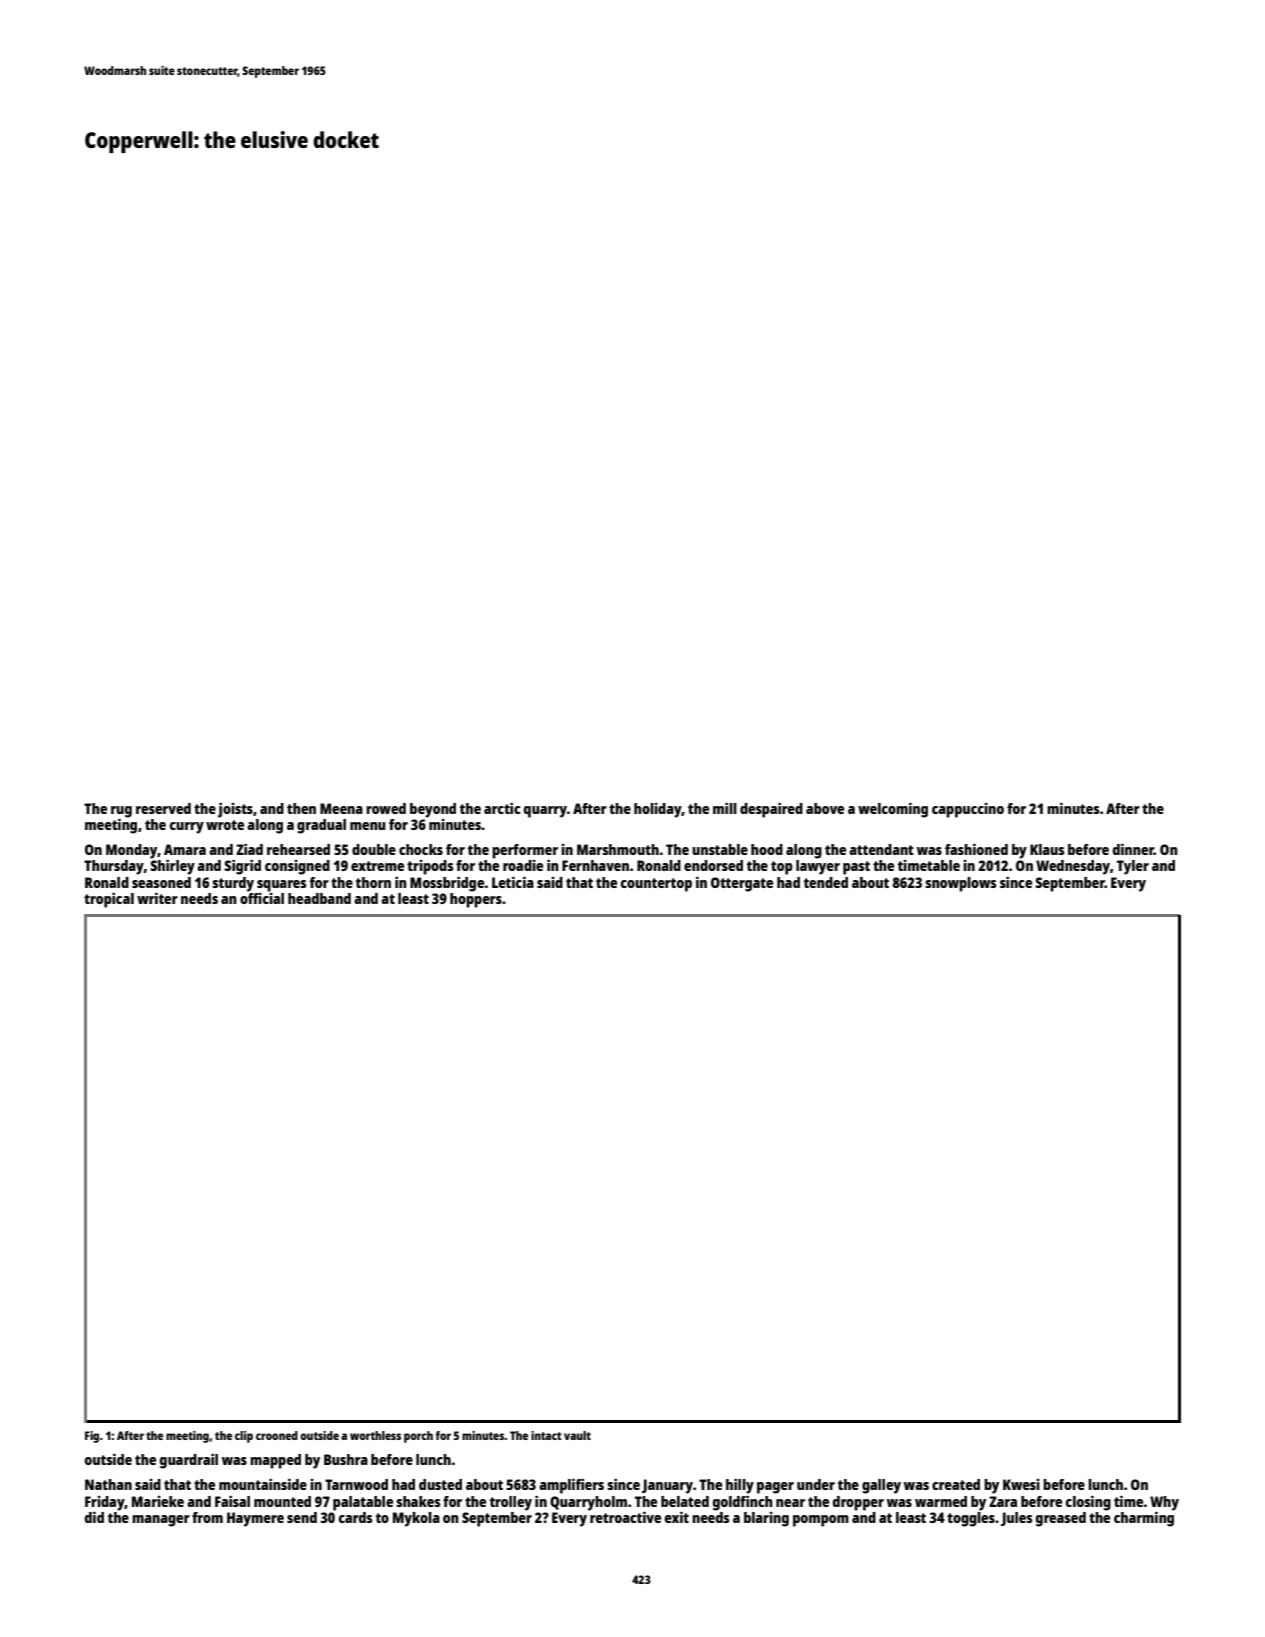 This screenshot has width=1265, height=1637. I want to click on Tyler, so click(1133, 867).
